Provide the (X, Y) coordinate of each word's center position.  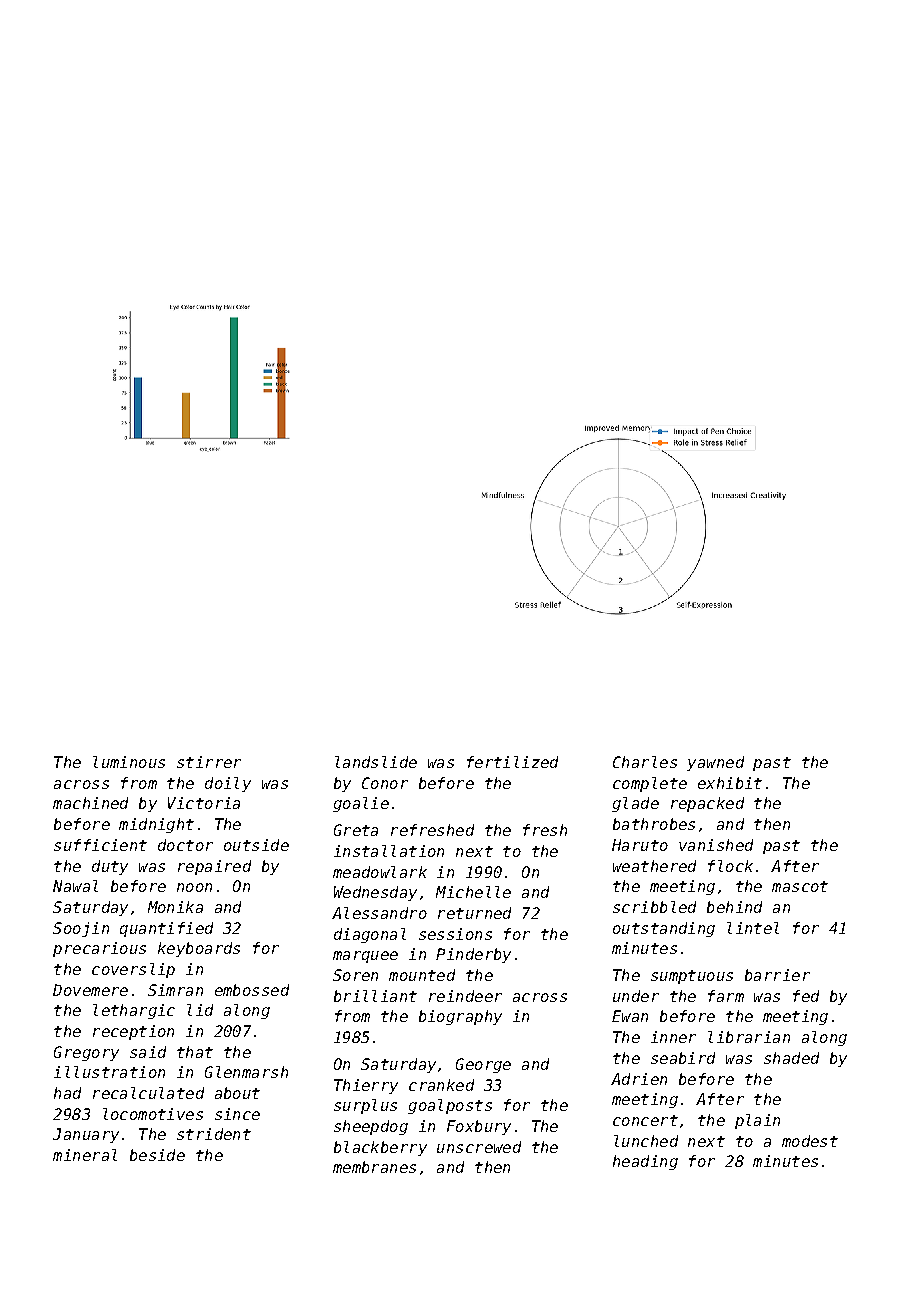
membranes (374, 1167)
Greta (356, 830)
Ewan (630, 1016)
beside (157, 1155)
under (636, 996)
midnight (156, 825)
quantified (166, 929)
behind (734, 907)
